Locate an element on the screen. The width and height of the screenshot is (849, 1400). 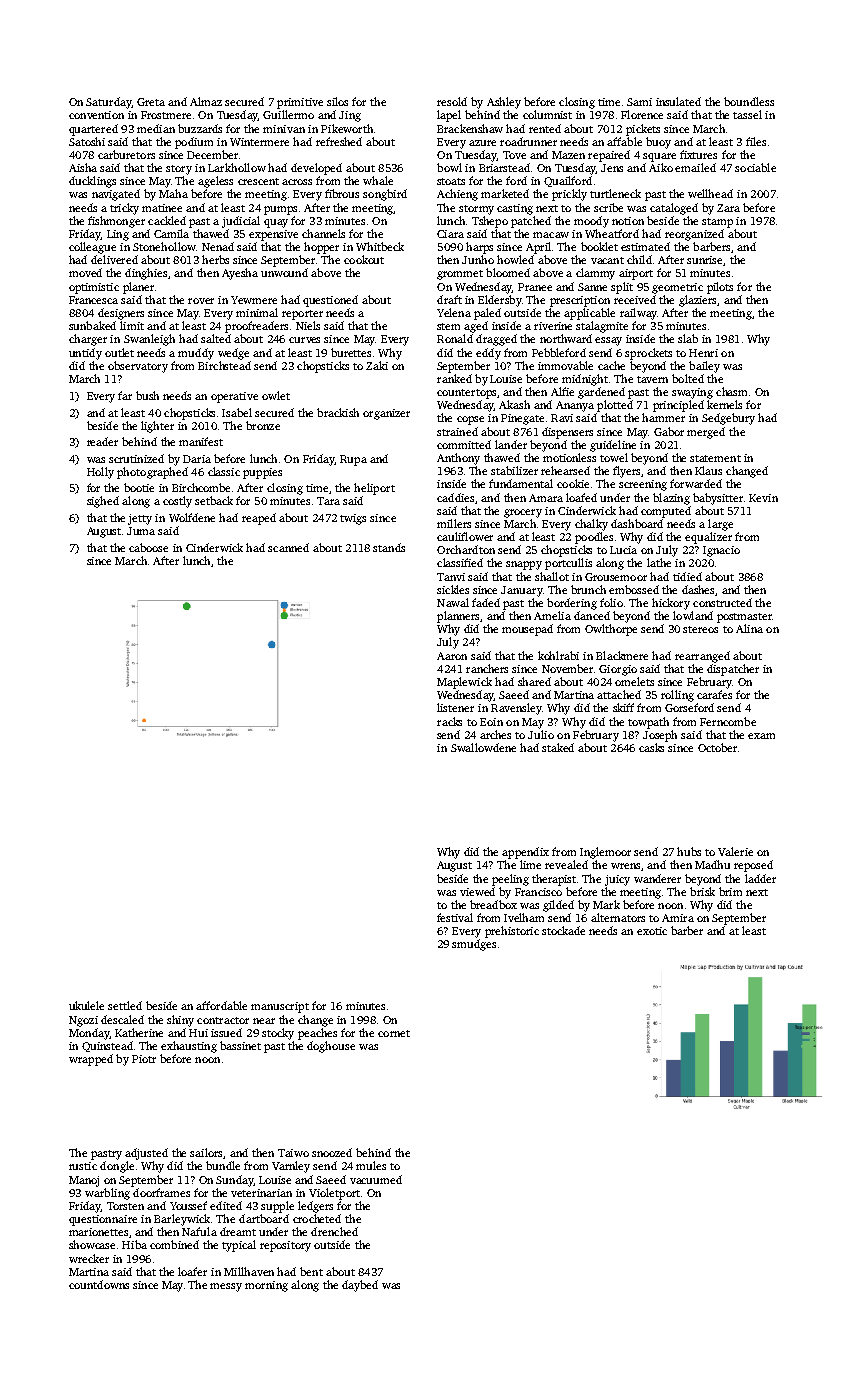
shared is located at coordinates (534, 681).
